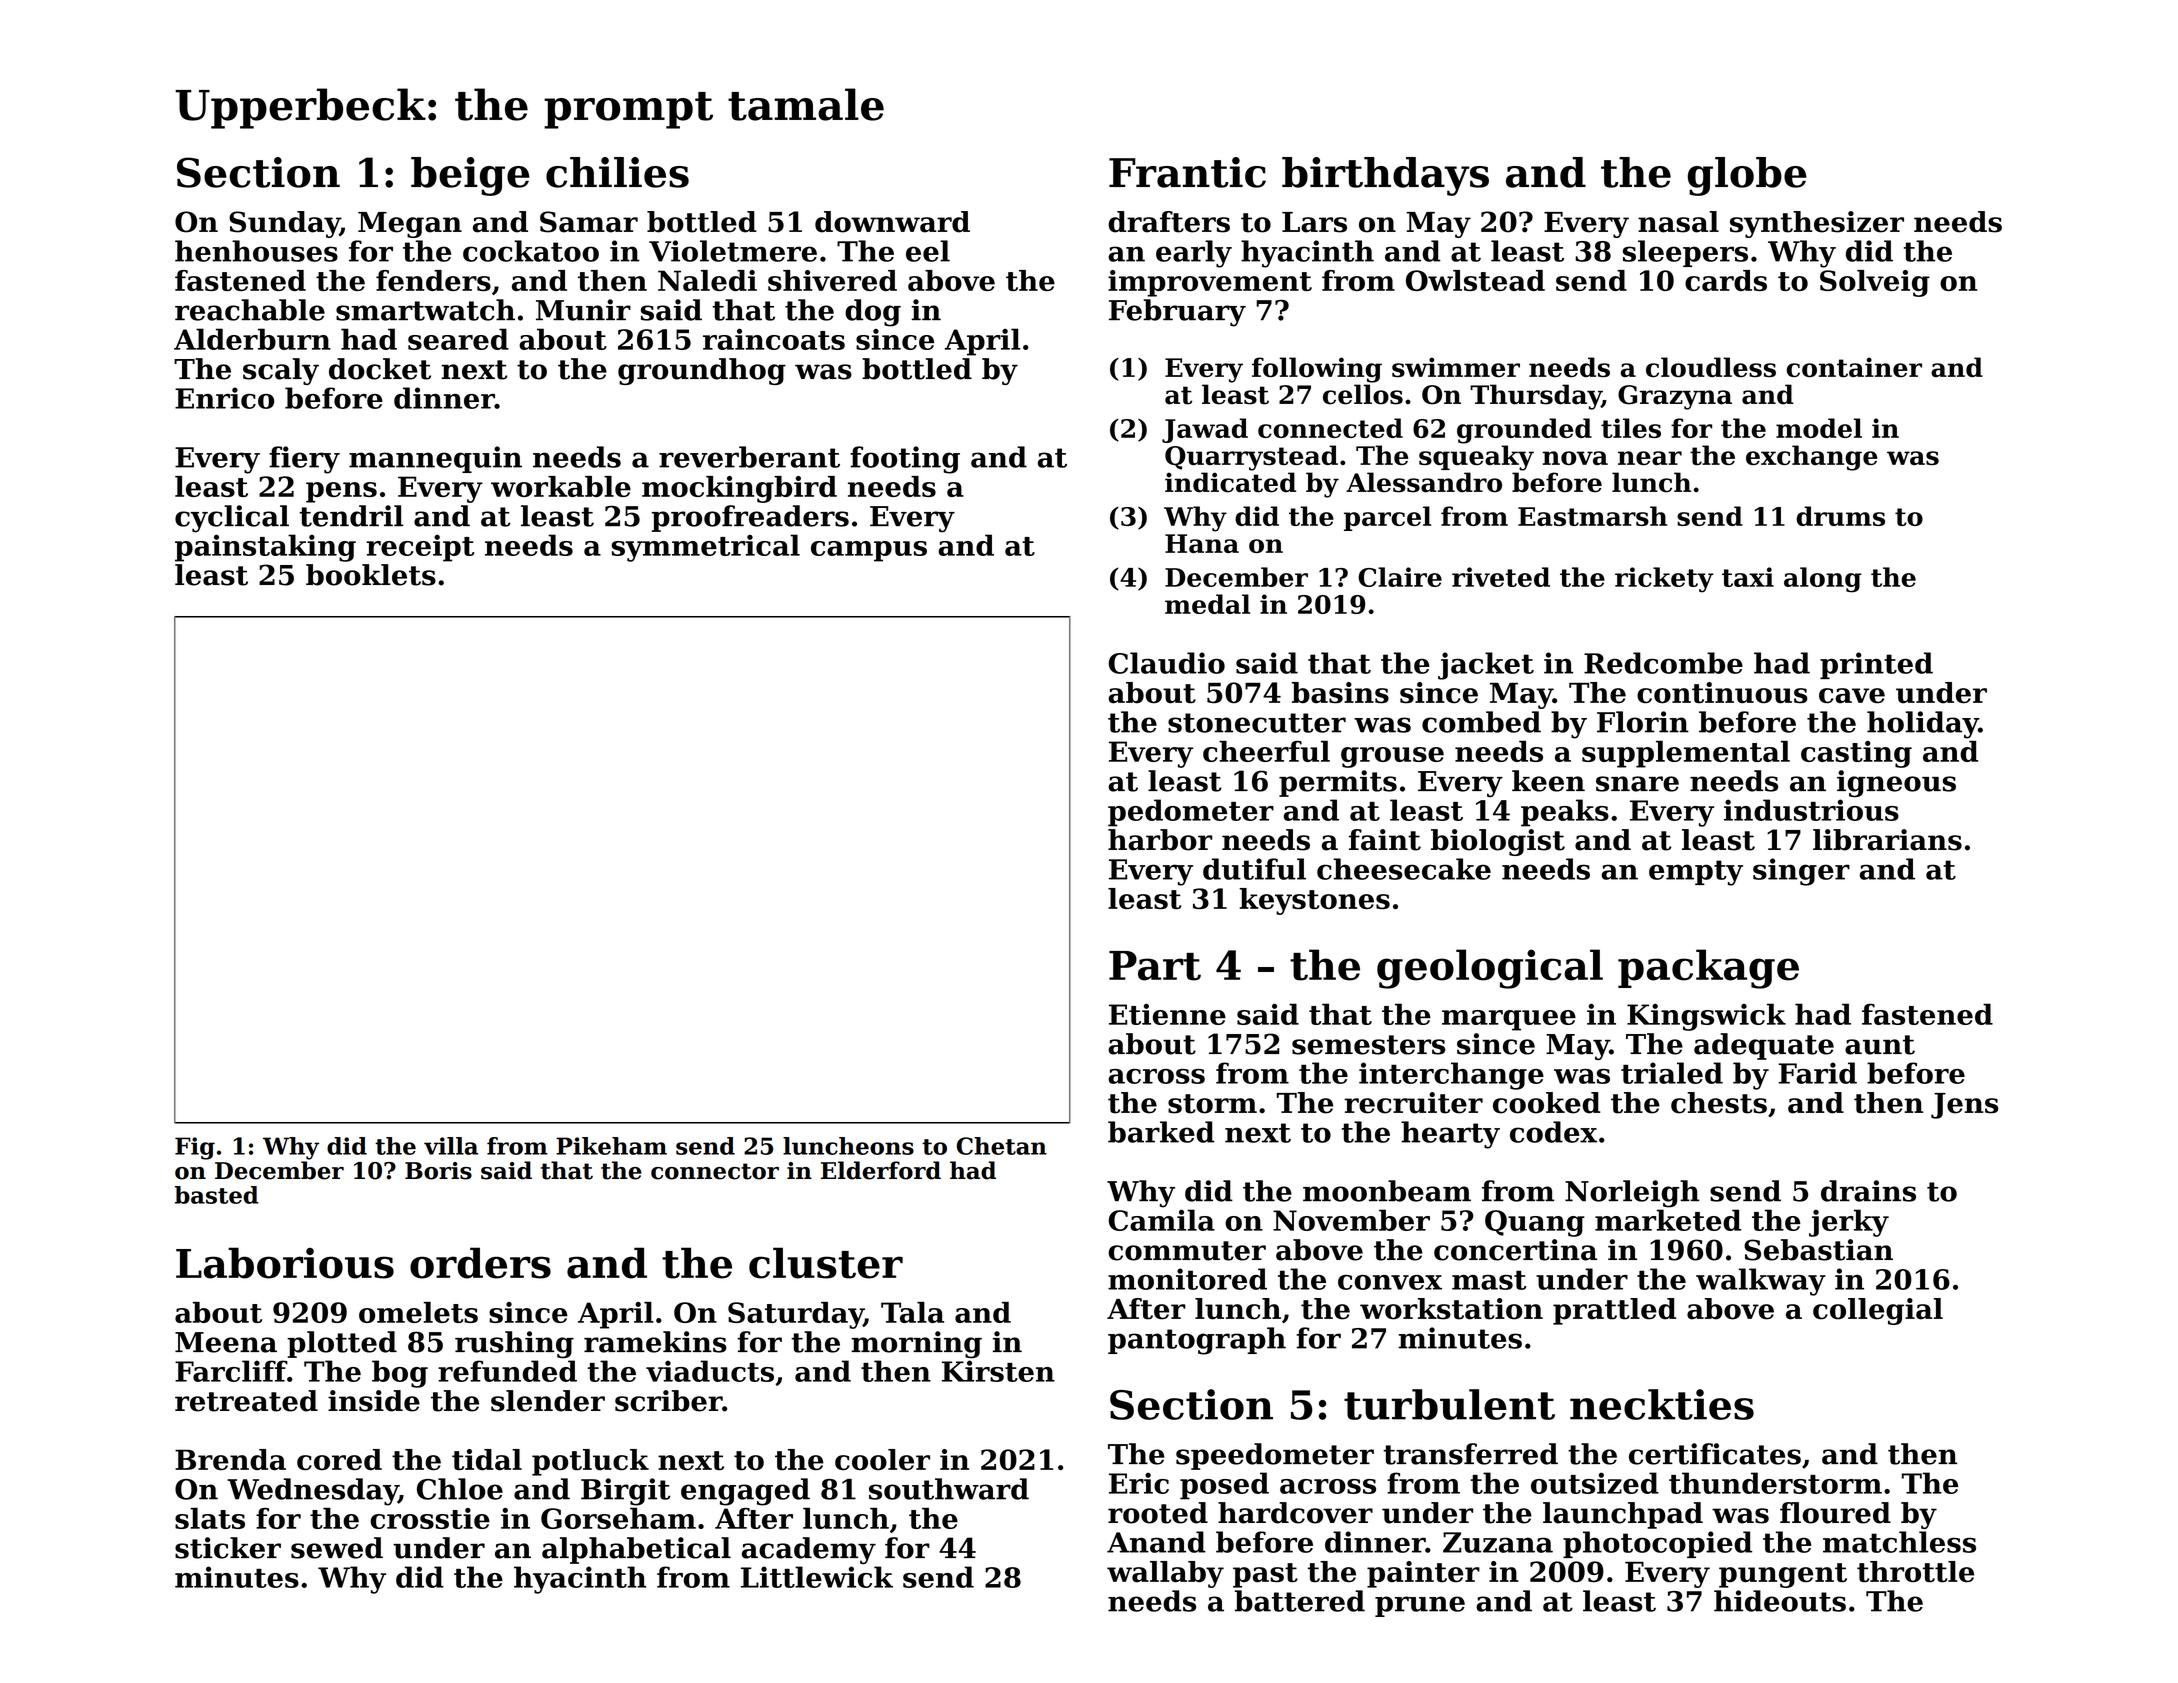 This document has height=1683, width=2178. What do you see at coordinates (1160, 840) in the document?
I see `harbor` at bounding box center [1160, 840].
